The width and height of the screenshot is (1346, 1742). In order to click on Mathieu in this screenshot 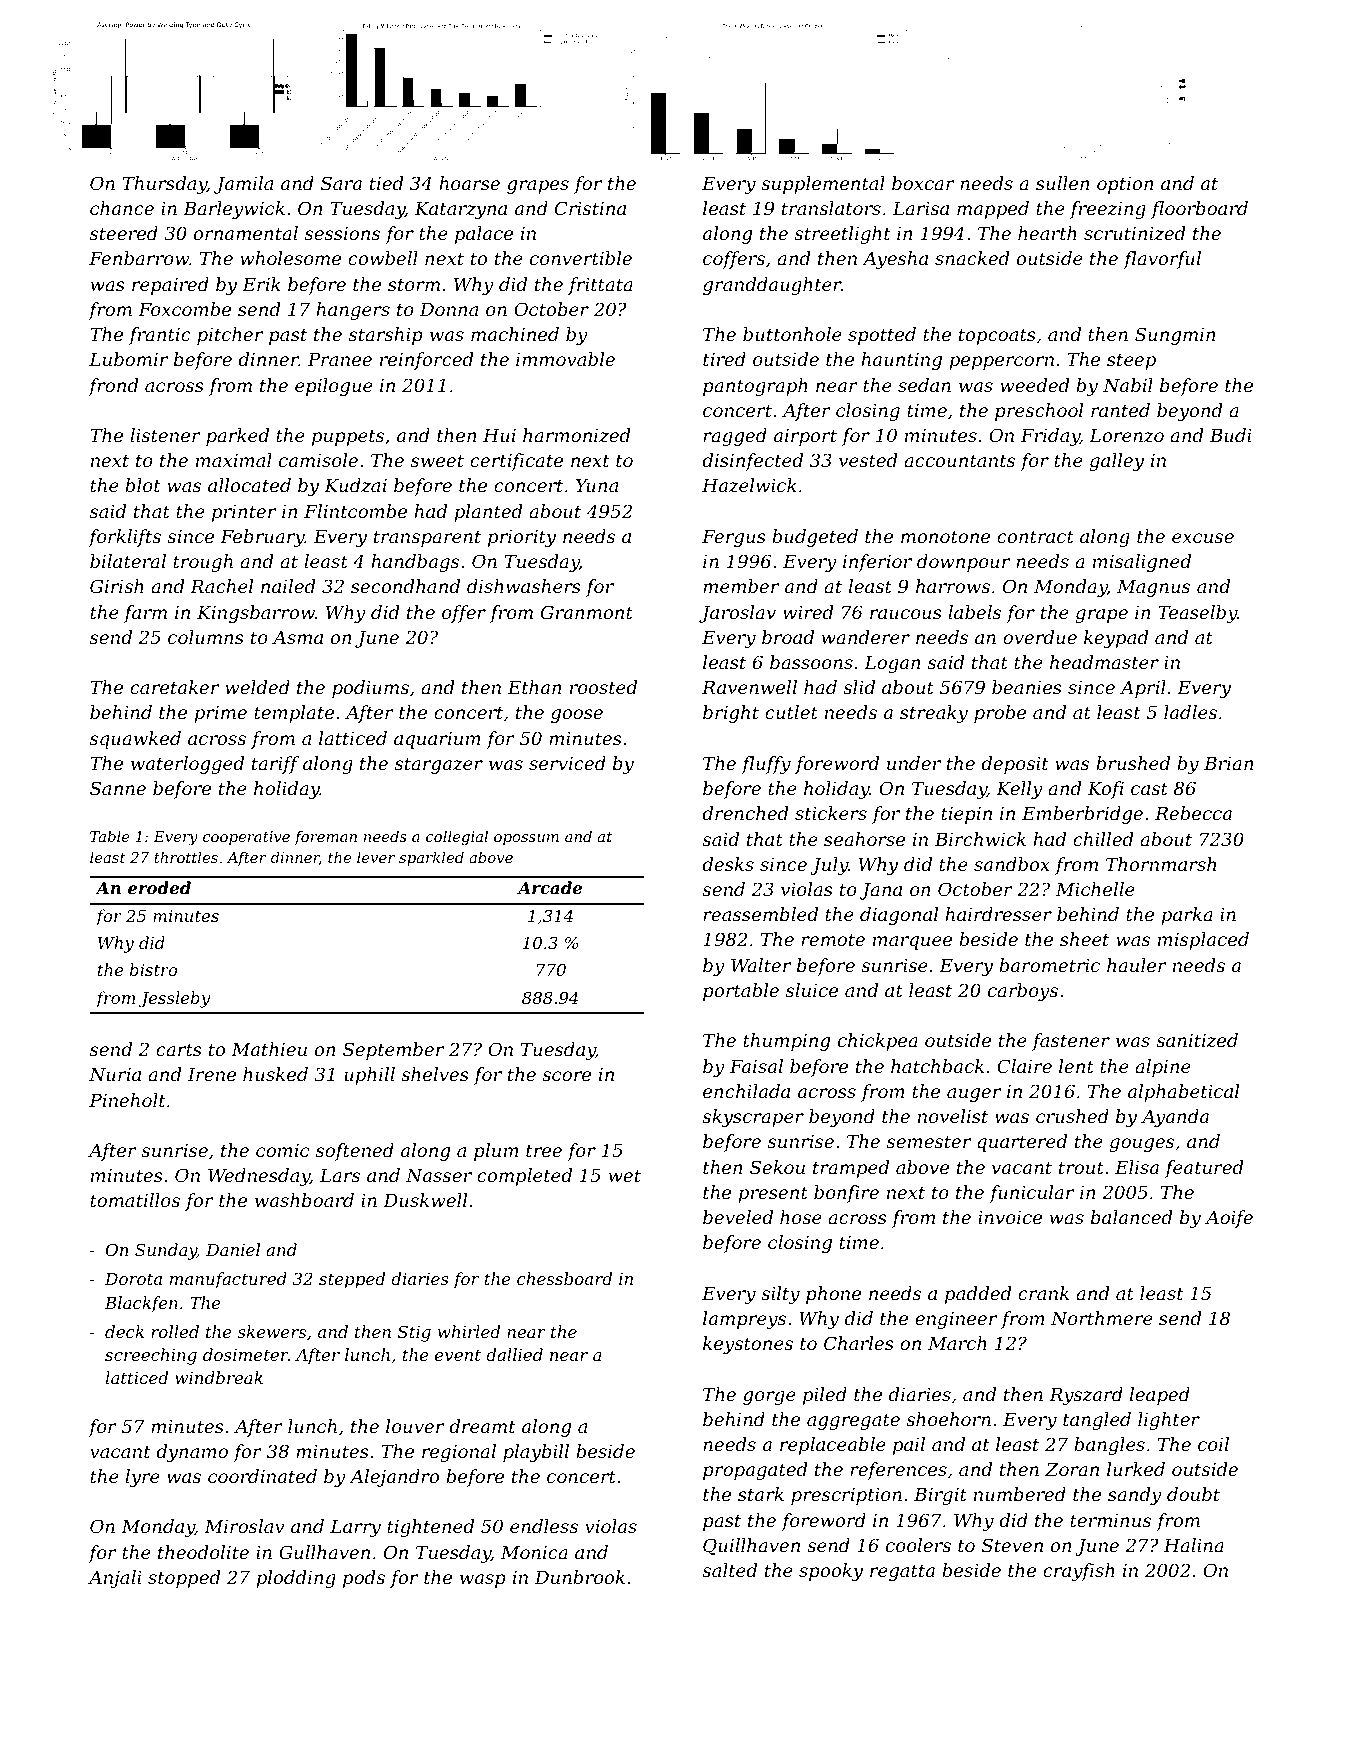, I will do `click(269, 1049)`.
